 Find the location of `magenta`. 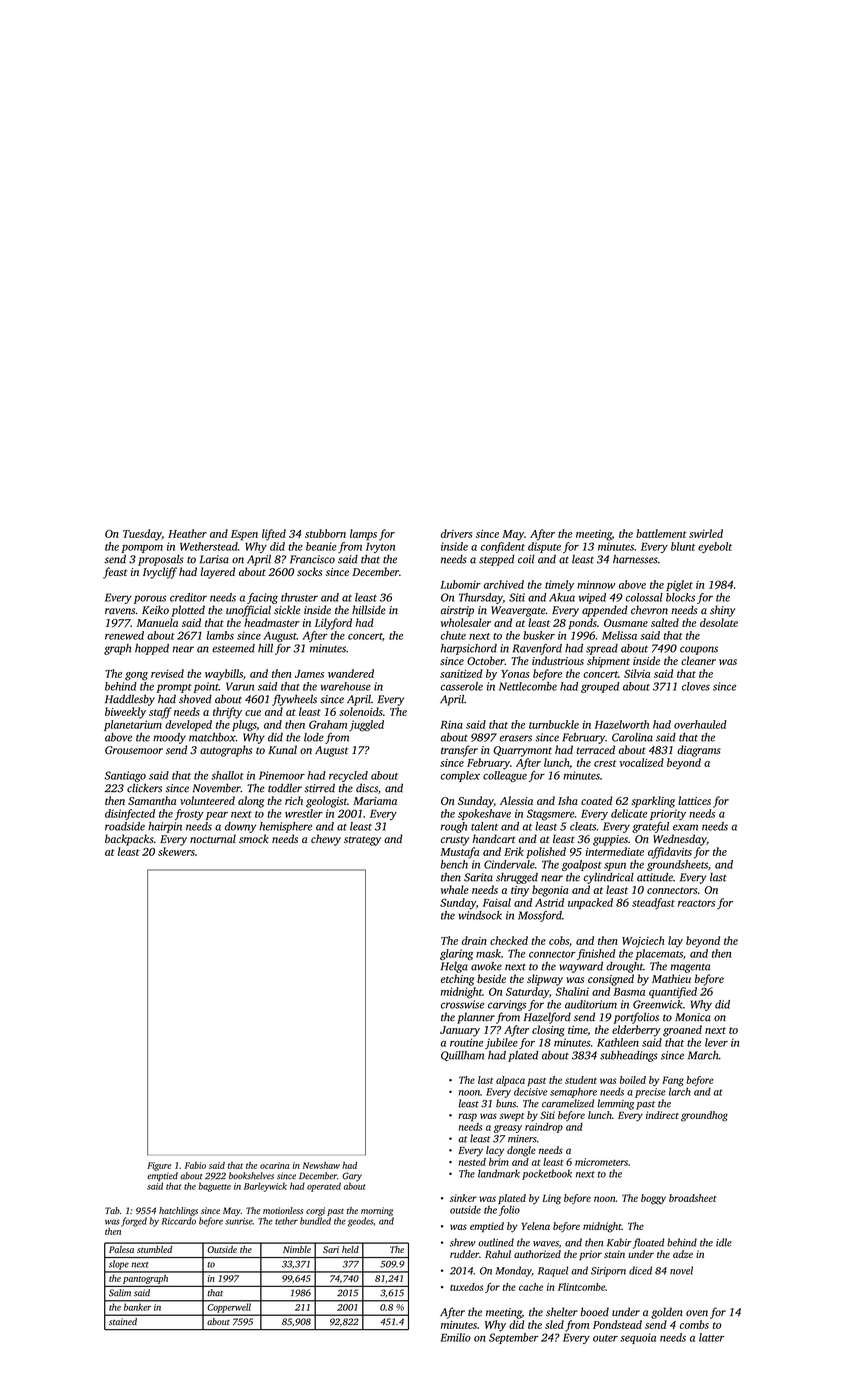

magenta is located at coordinates (690, 968).
